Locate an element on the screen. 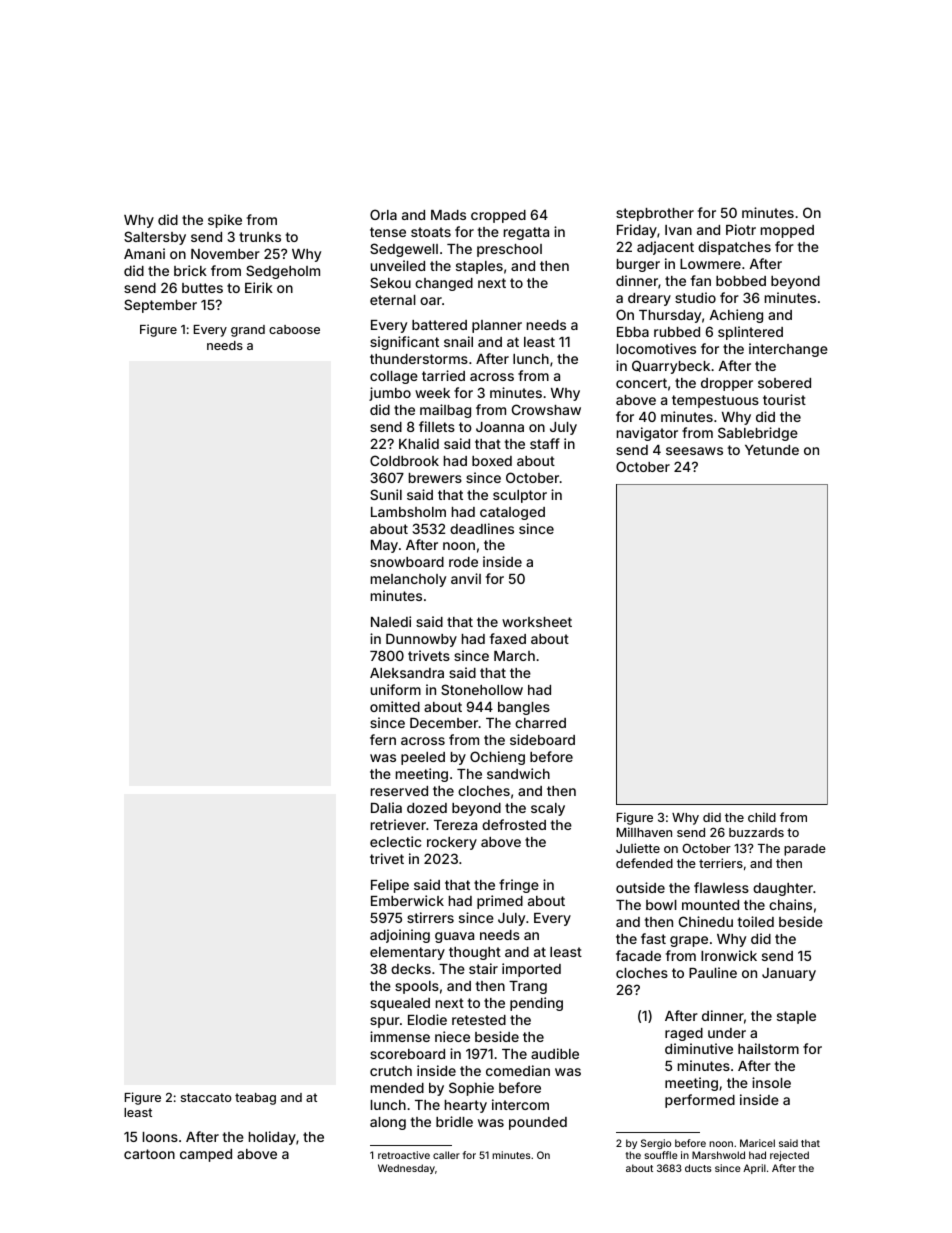 The height and width of the screenshot is (1233, 952). eclectic is located at coordinates (395, 841).
